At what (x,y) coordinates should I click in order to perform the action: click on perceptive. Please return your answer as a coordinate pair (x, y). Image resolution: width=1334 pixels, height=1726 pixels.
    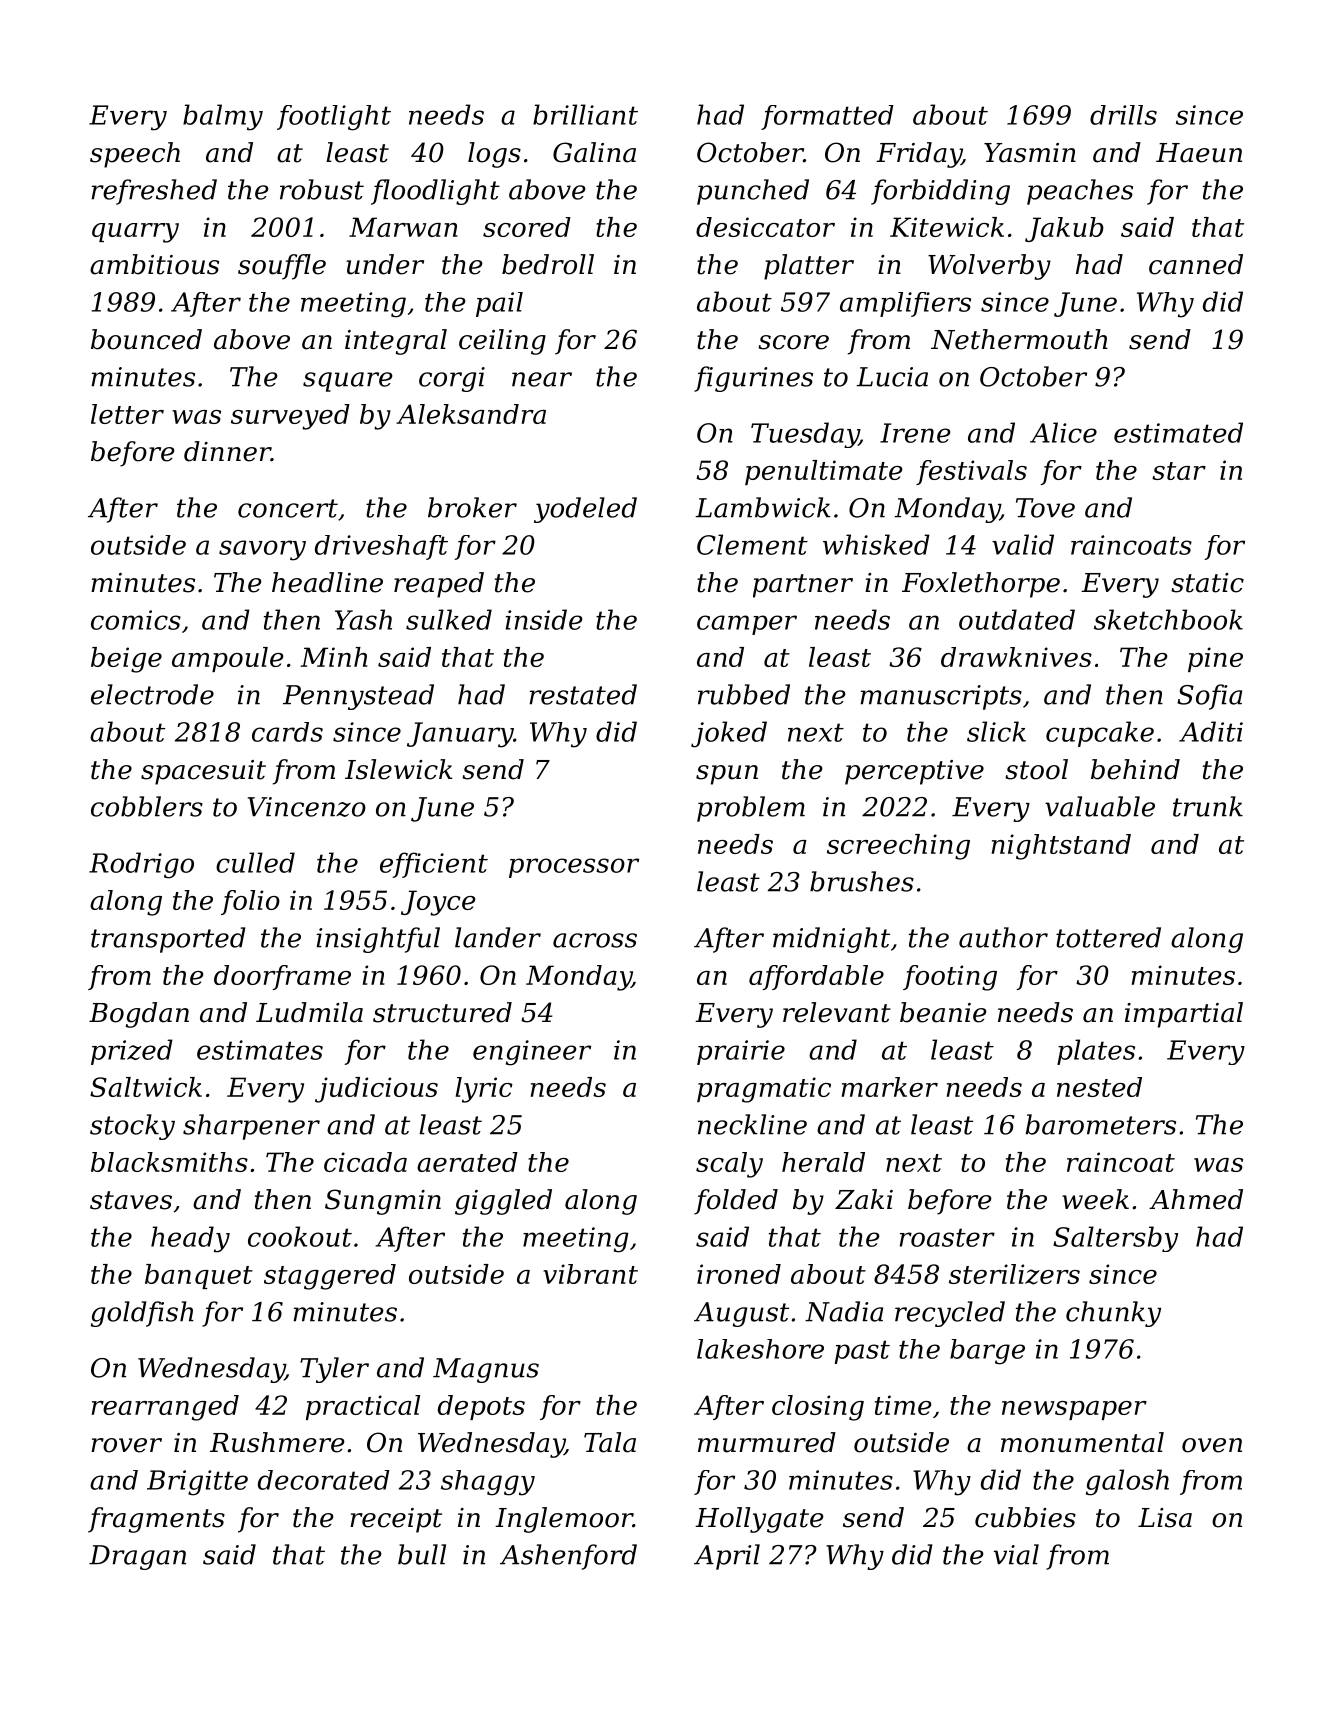
    Looking at the image, I should click on (914, 772).
